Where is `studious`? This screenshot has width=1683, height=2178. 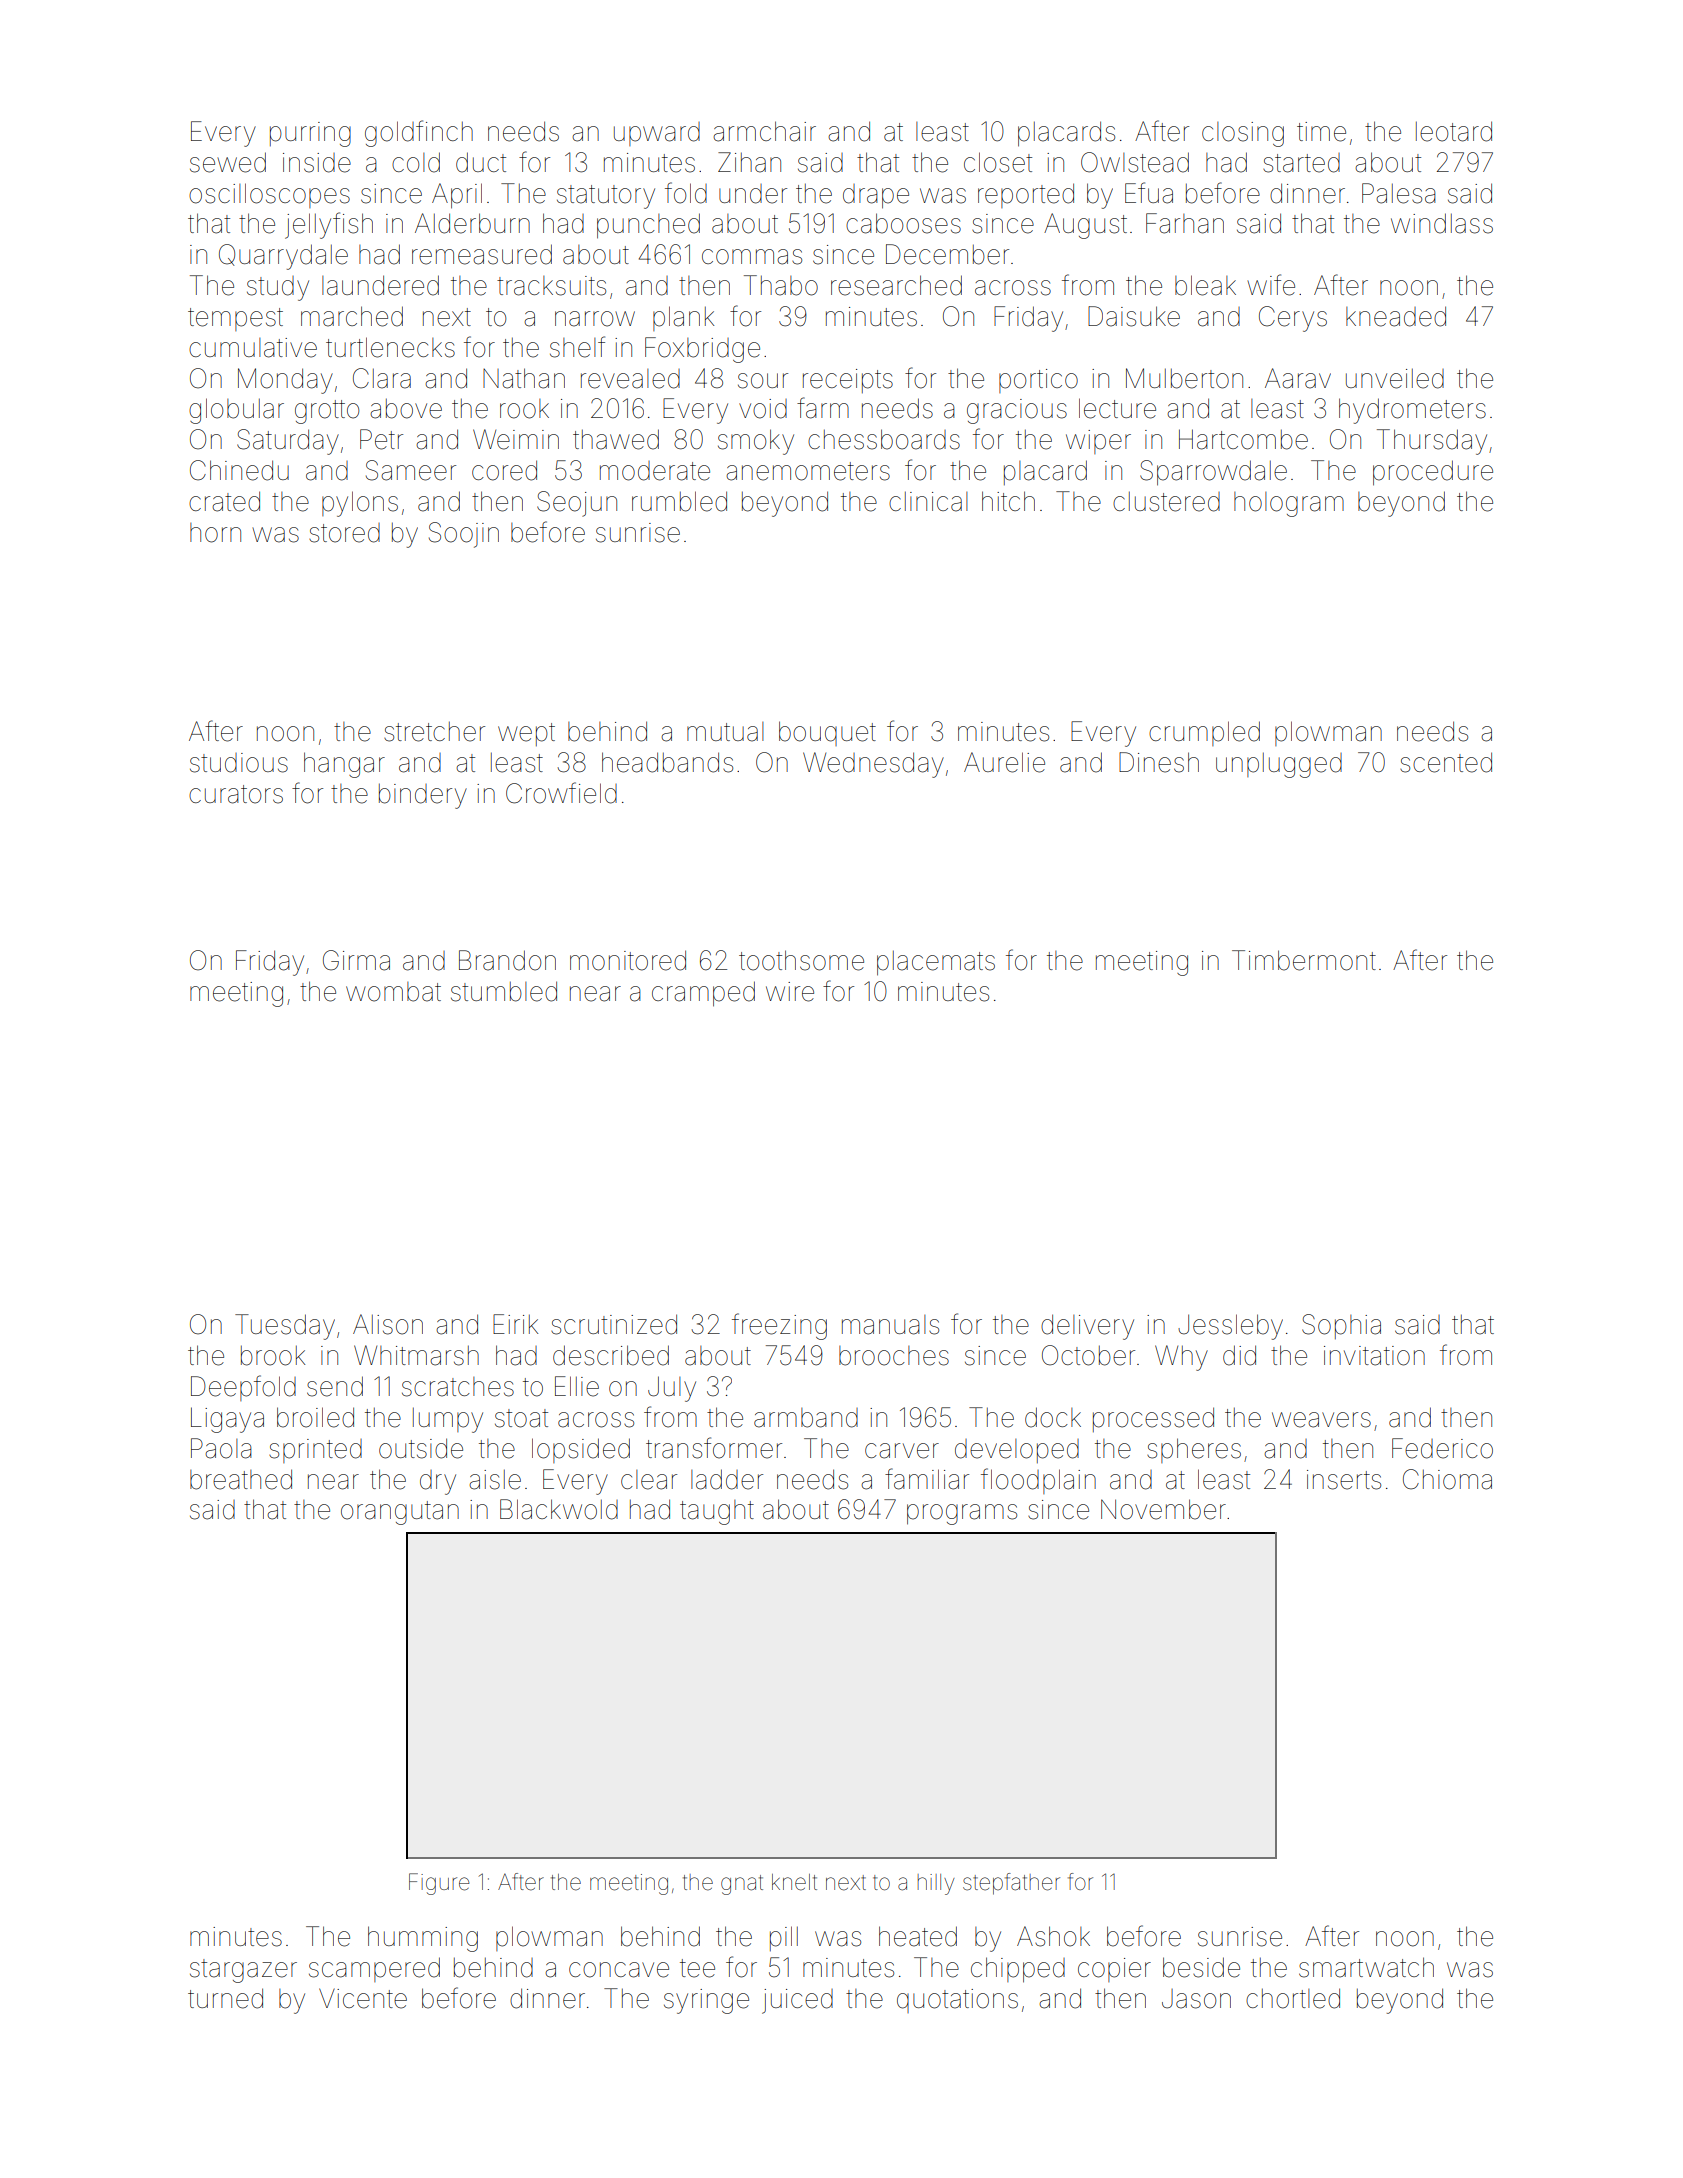 studious is located at coordinates (239, 763).
